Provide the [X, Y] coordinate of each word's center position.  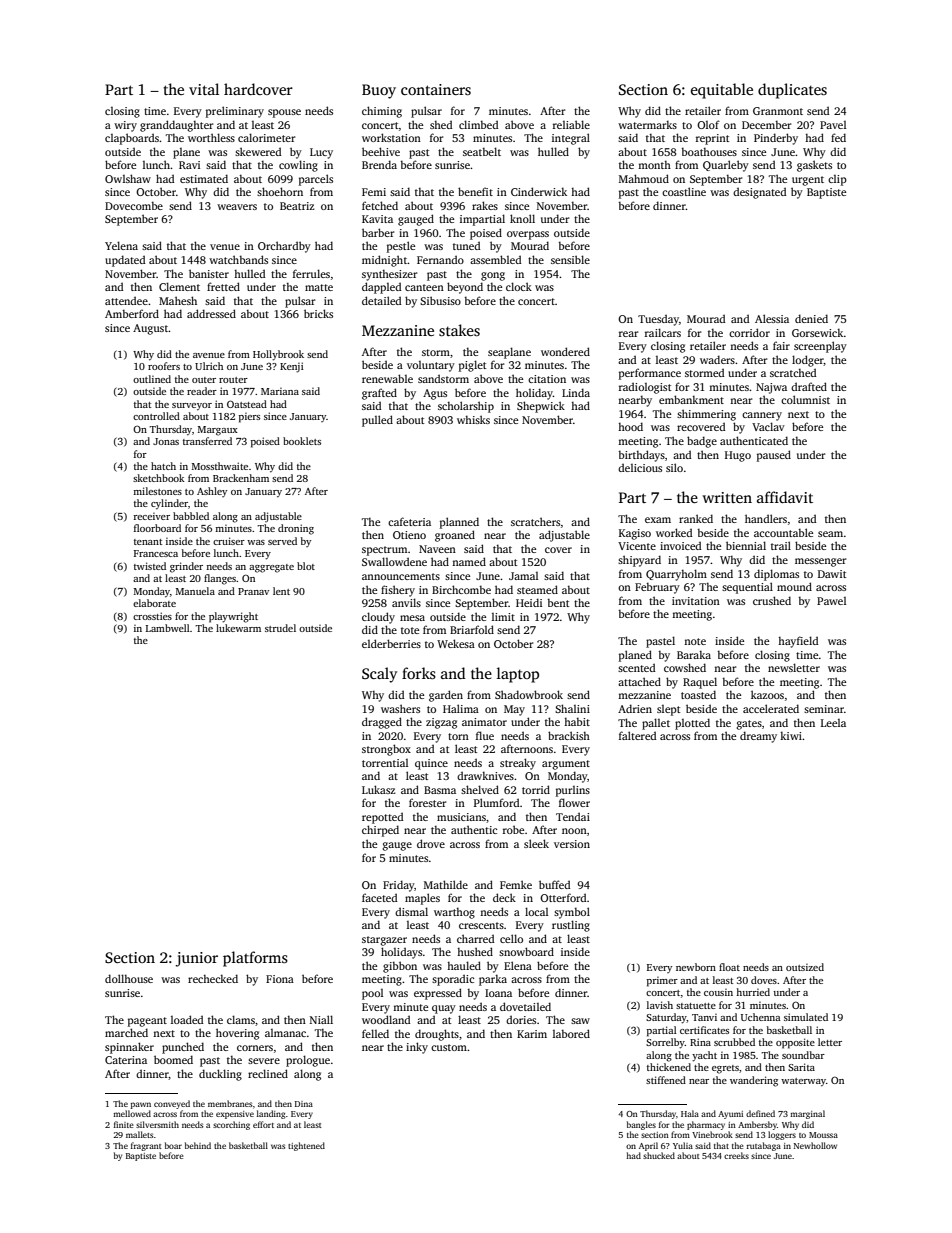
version [572, 844]
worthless [211, 137]
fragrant [146, 1146]
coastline [684, 191]
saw [580, 1021]
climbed [478, 124]
